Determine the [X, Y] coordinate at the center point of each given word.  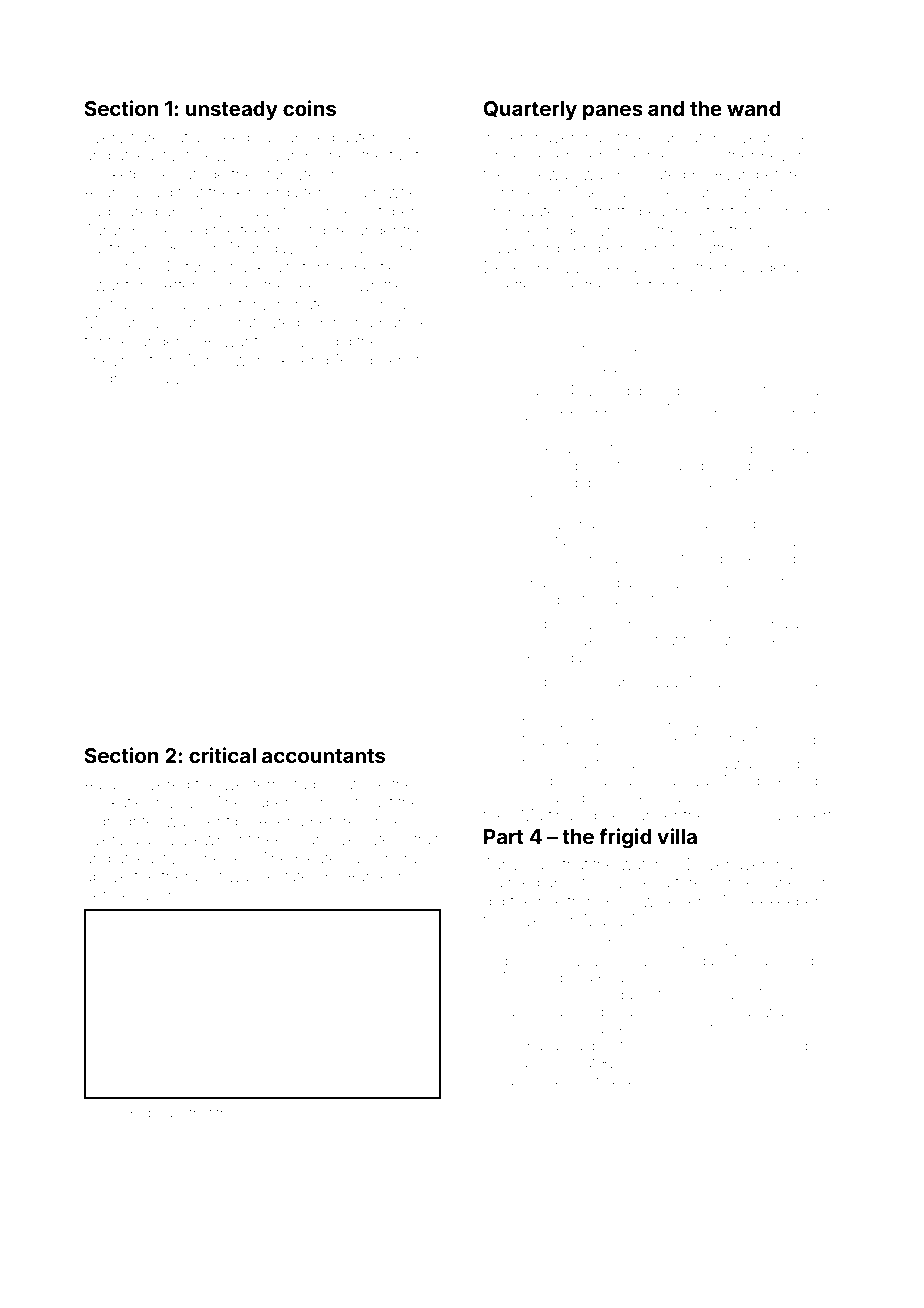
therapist [192, 877]
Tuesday [604, 194]
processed [170, 230]
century [776, 484]
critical [222, 755]
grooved [550, 484]
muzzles [724, 682]
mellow [673, 155]
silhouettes [583, 763]
